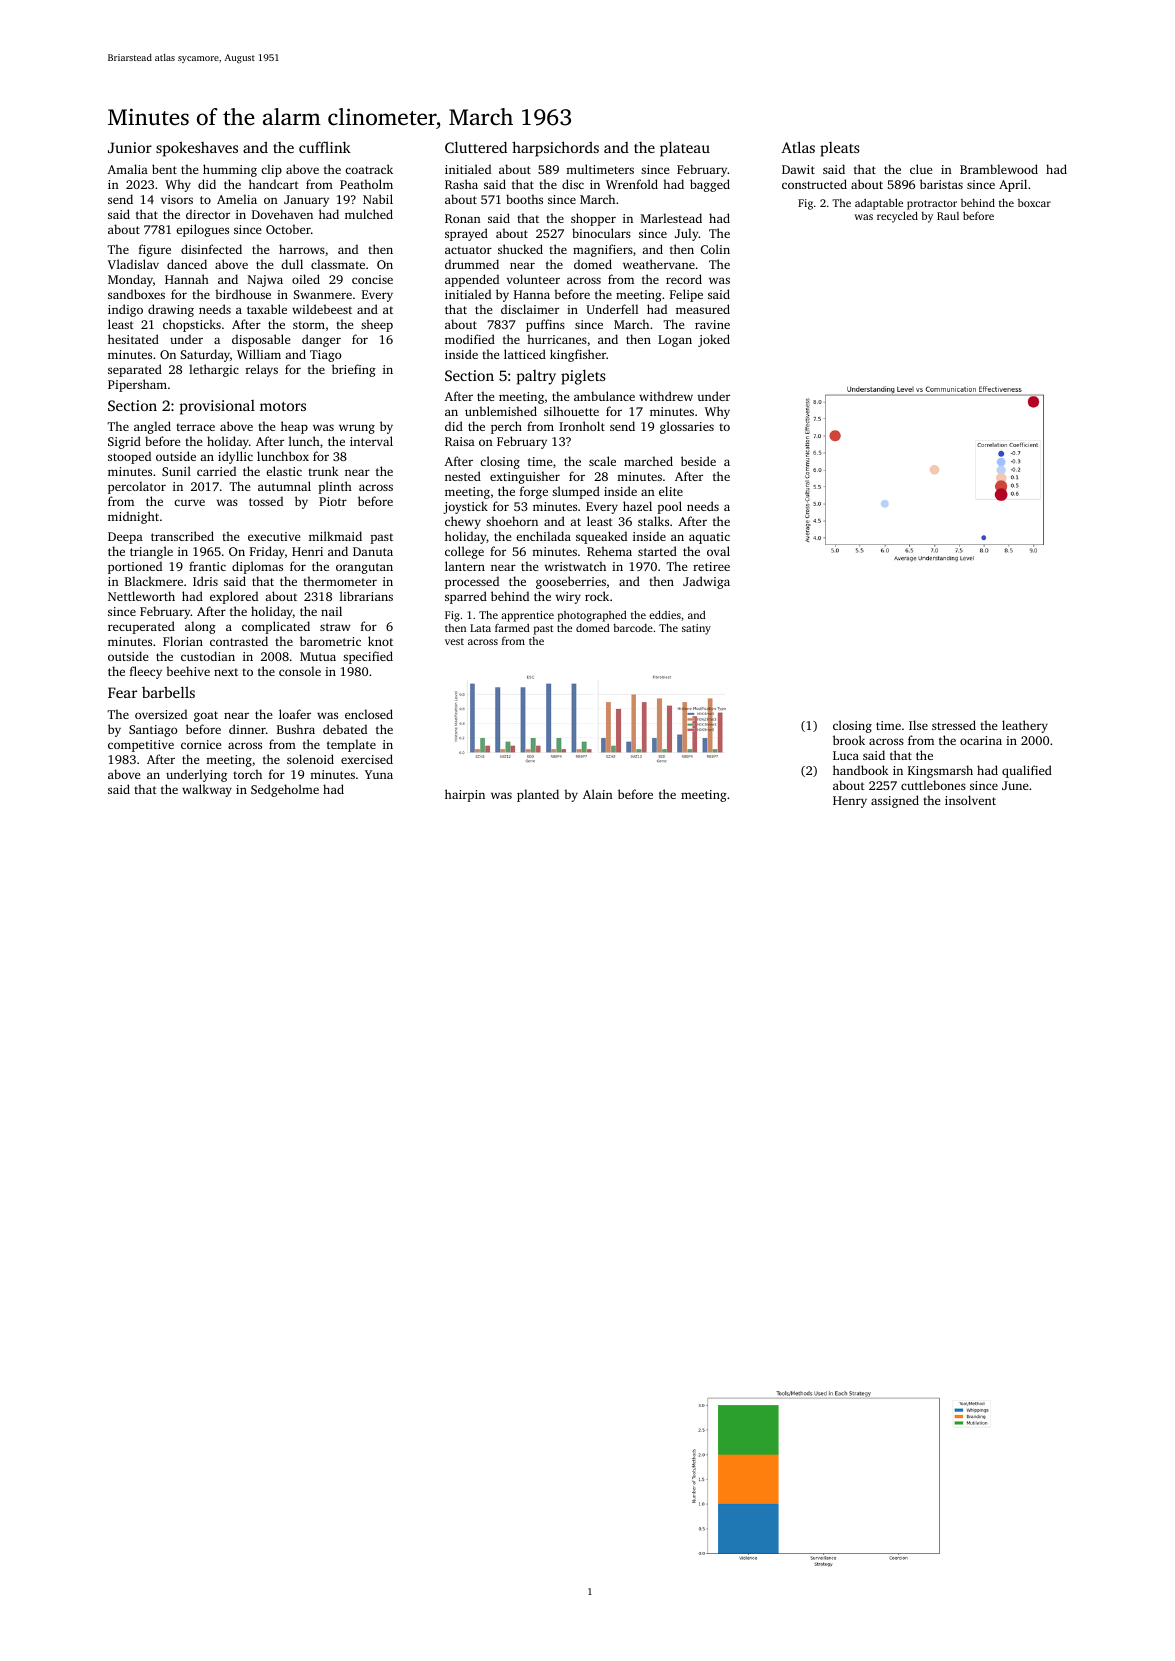 The width and height of the image is (1175, 1661). What do you see at coordinates (340, 581) in the image?
I see `thermometer` at bounding box center [340, 581].
